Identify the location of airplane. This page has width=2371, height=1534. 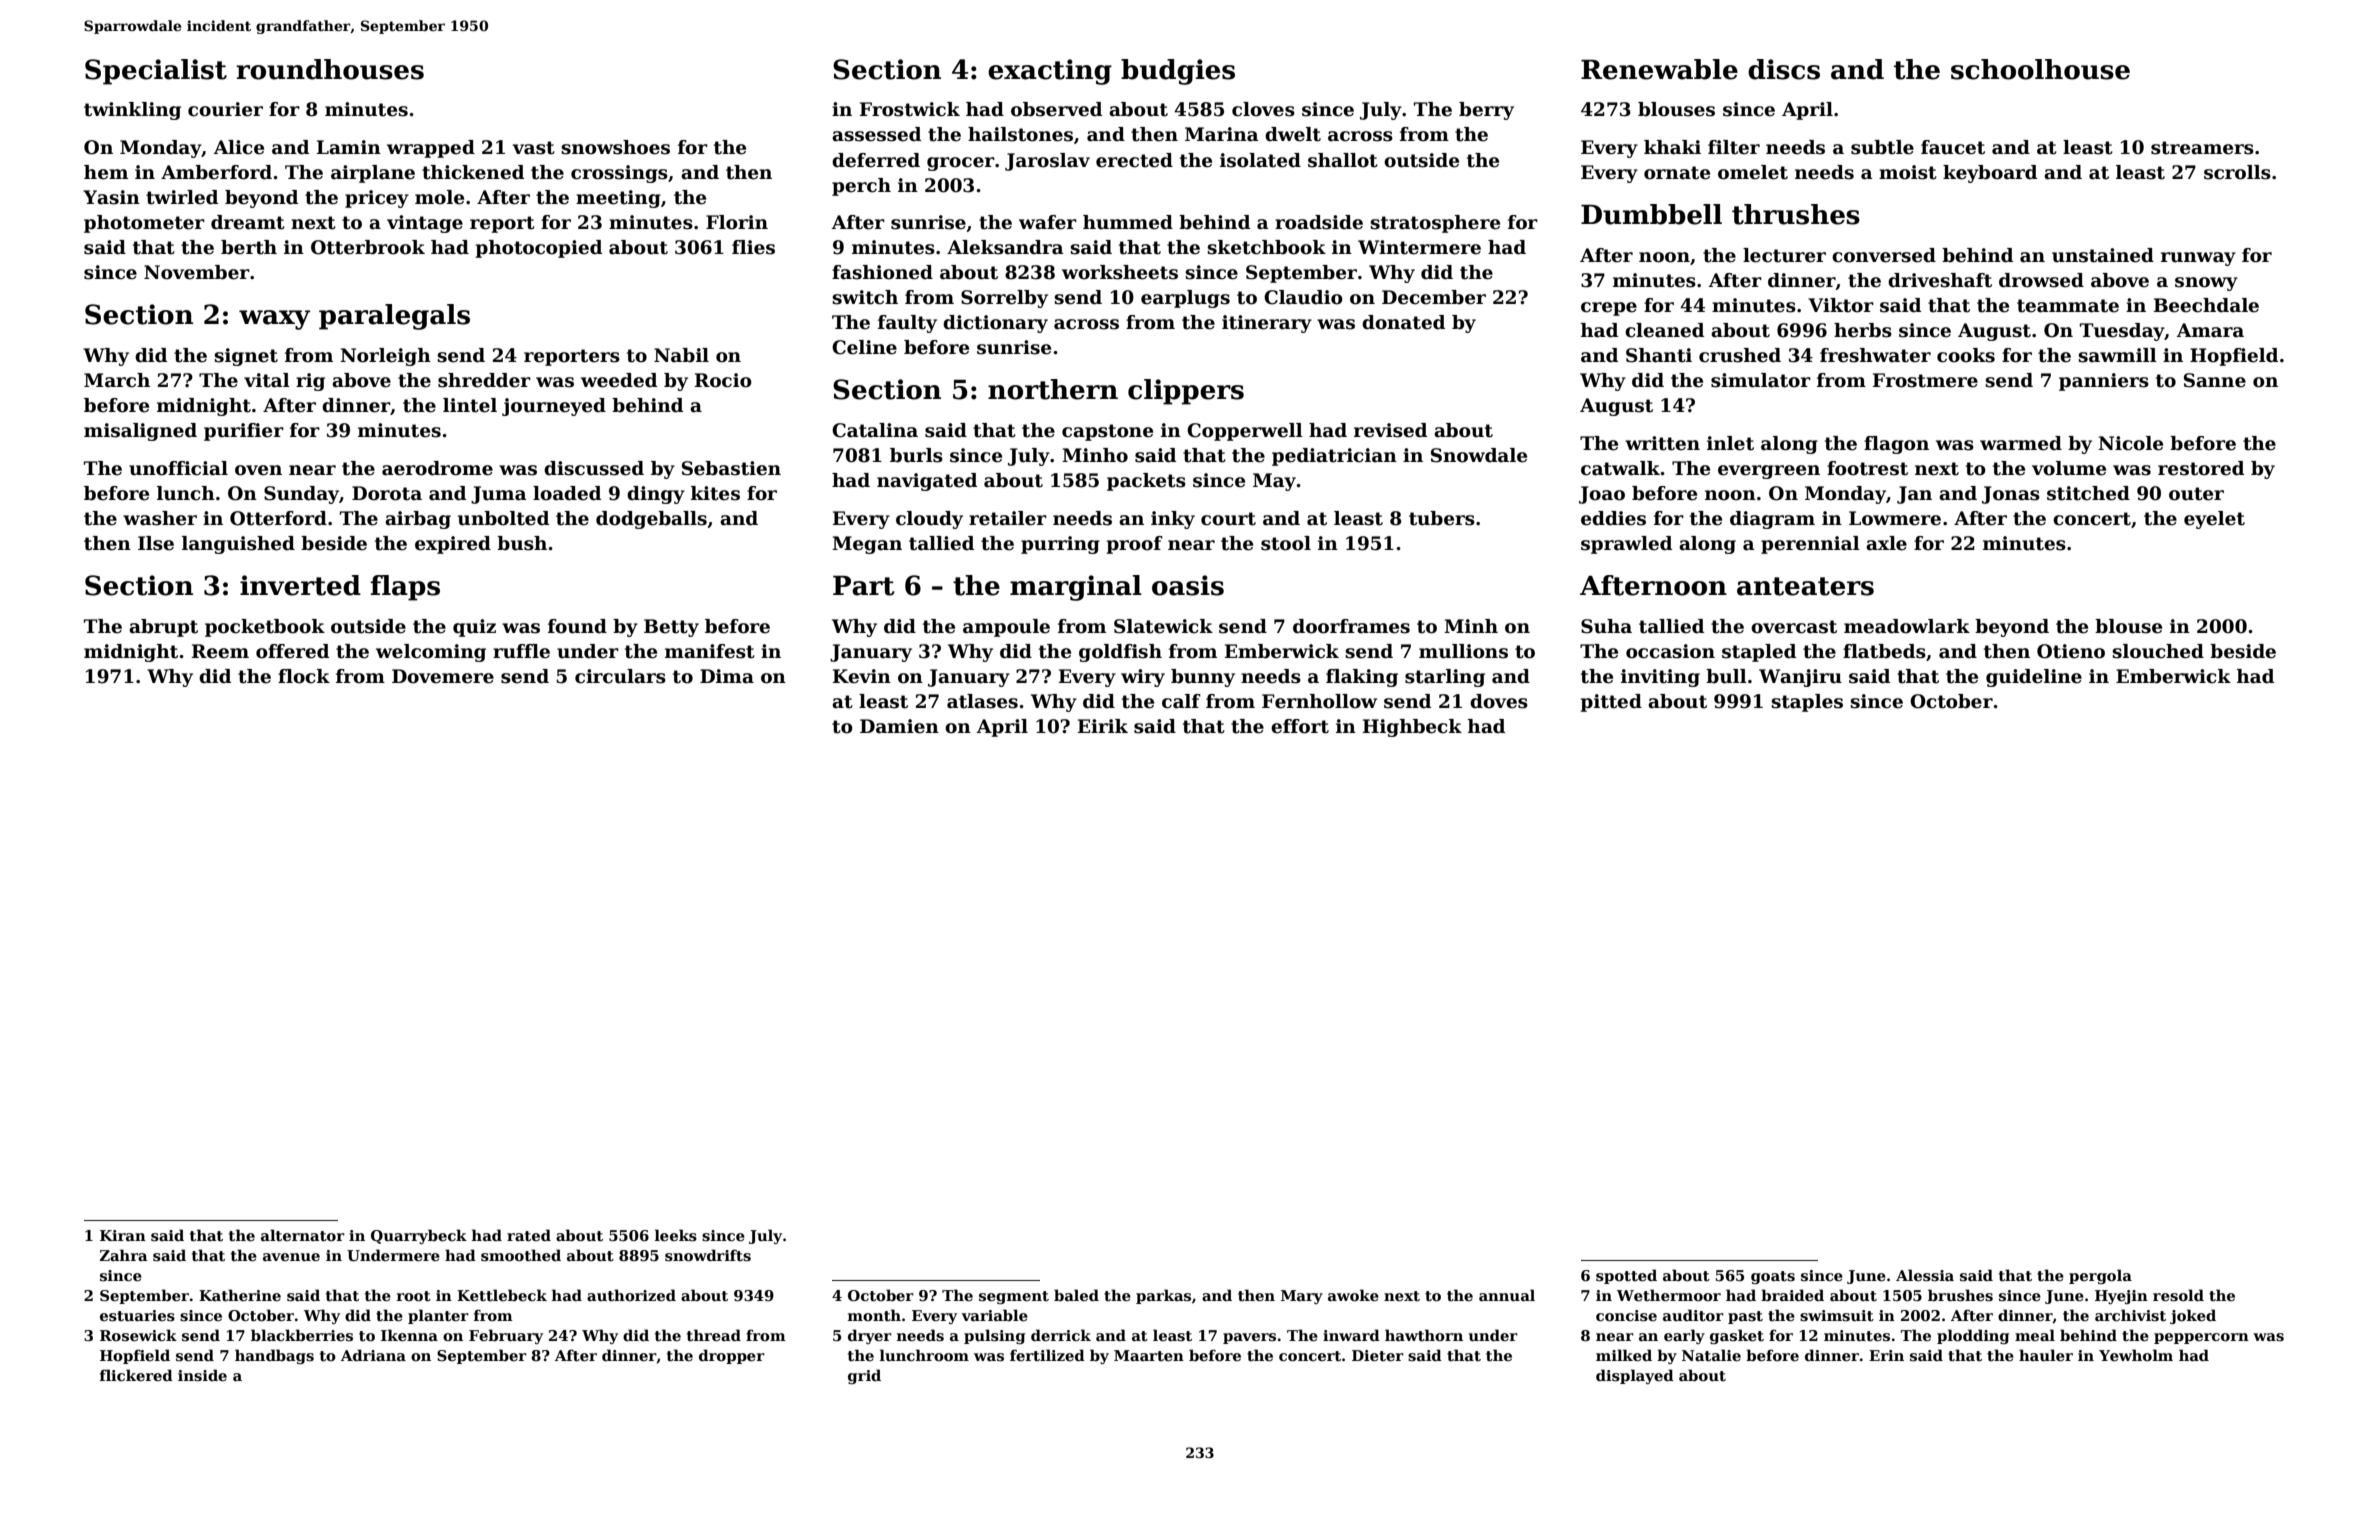
(373, 174).
